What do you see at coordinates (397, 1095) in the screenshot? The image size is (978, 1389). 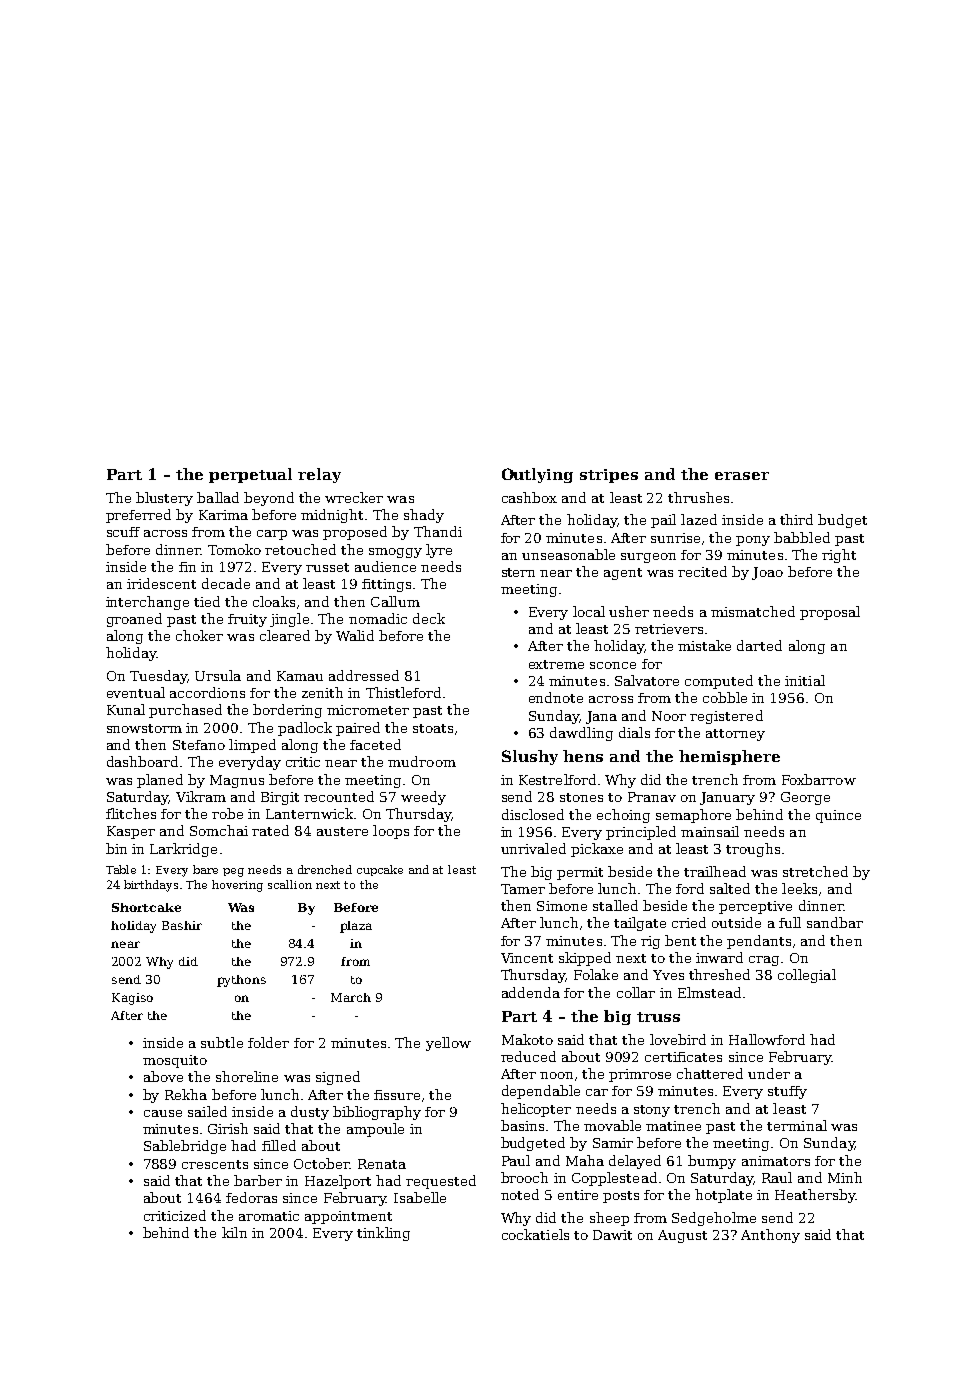 I see `fissure` at bounding box center [397, 1095].
